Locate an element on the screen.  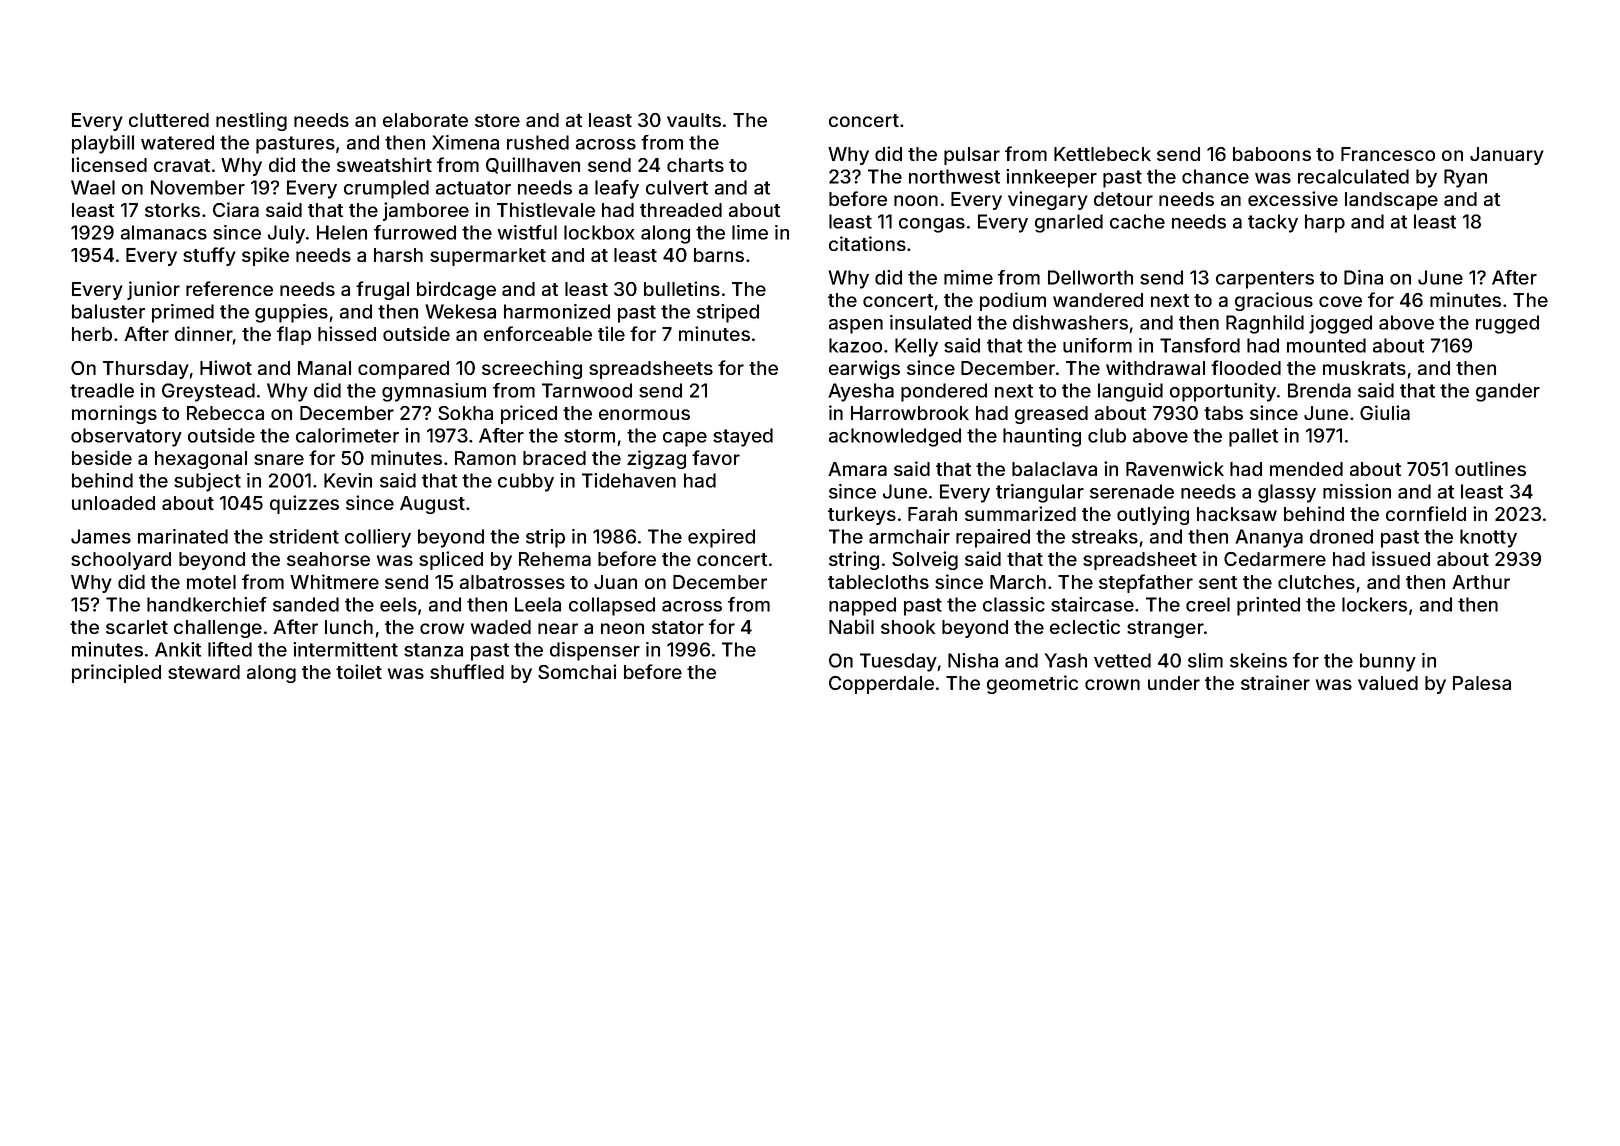
screeching is located at coordinates (532, 369).
